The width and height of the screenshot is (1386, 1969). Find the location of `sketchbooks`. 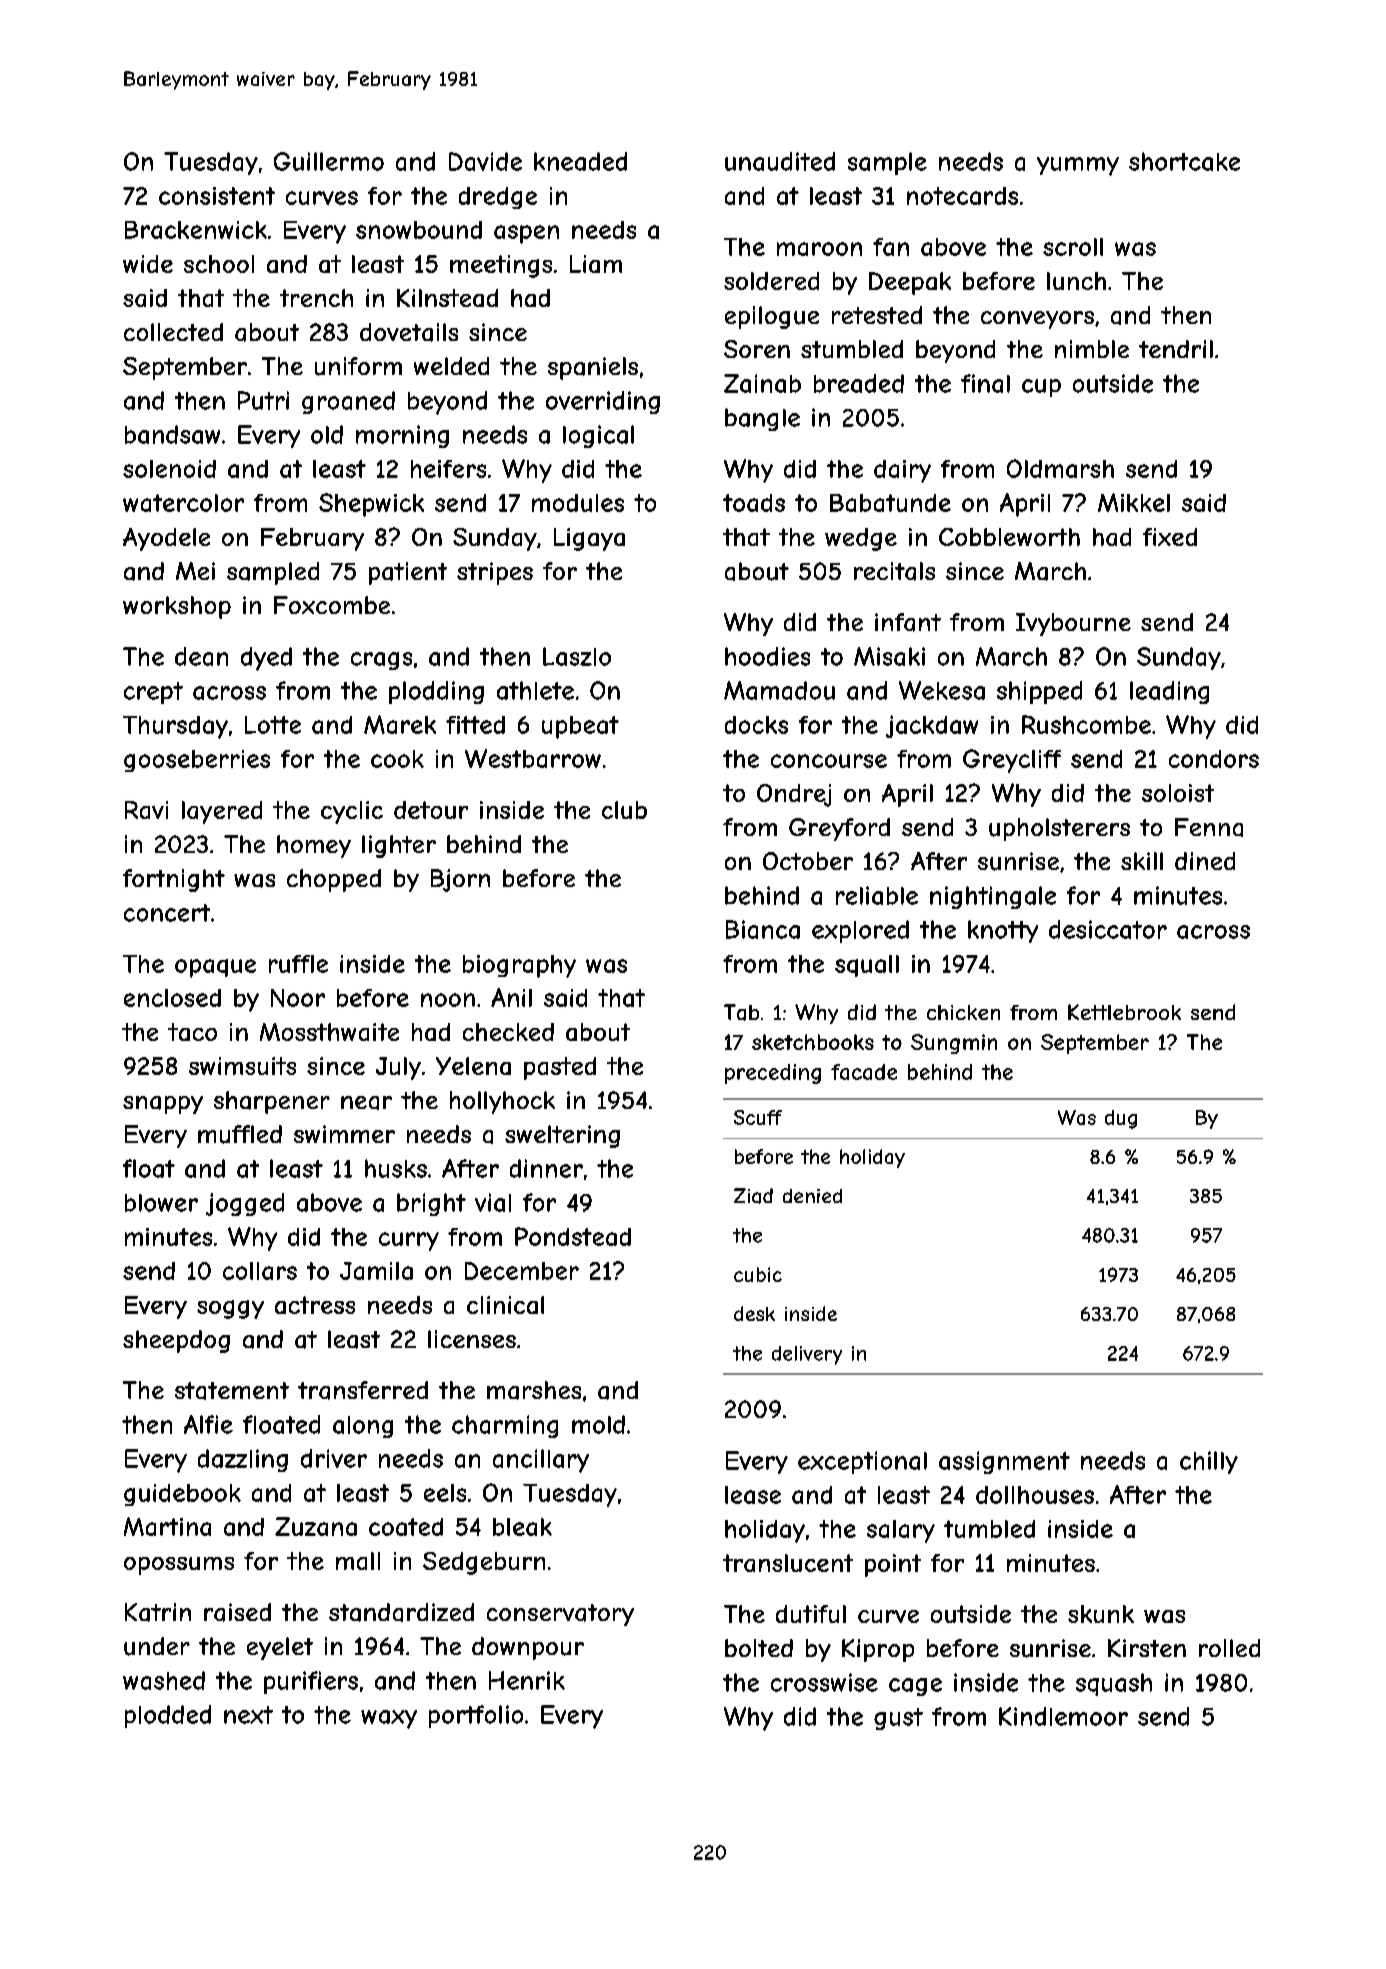

sketchbooks is located at coordinates (813, 1042).
